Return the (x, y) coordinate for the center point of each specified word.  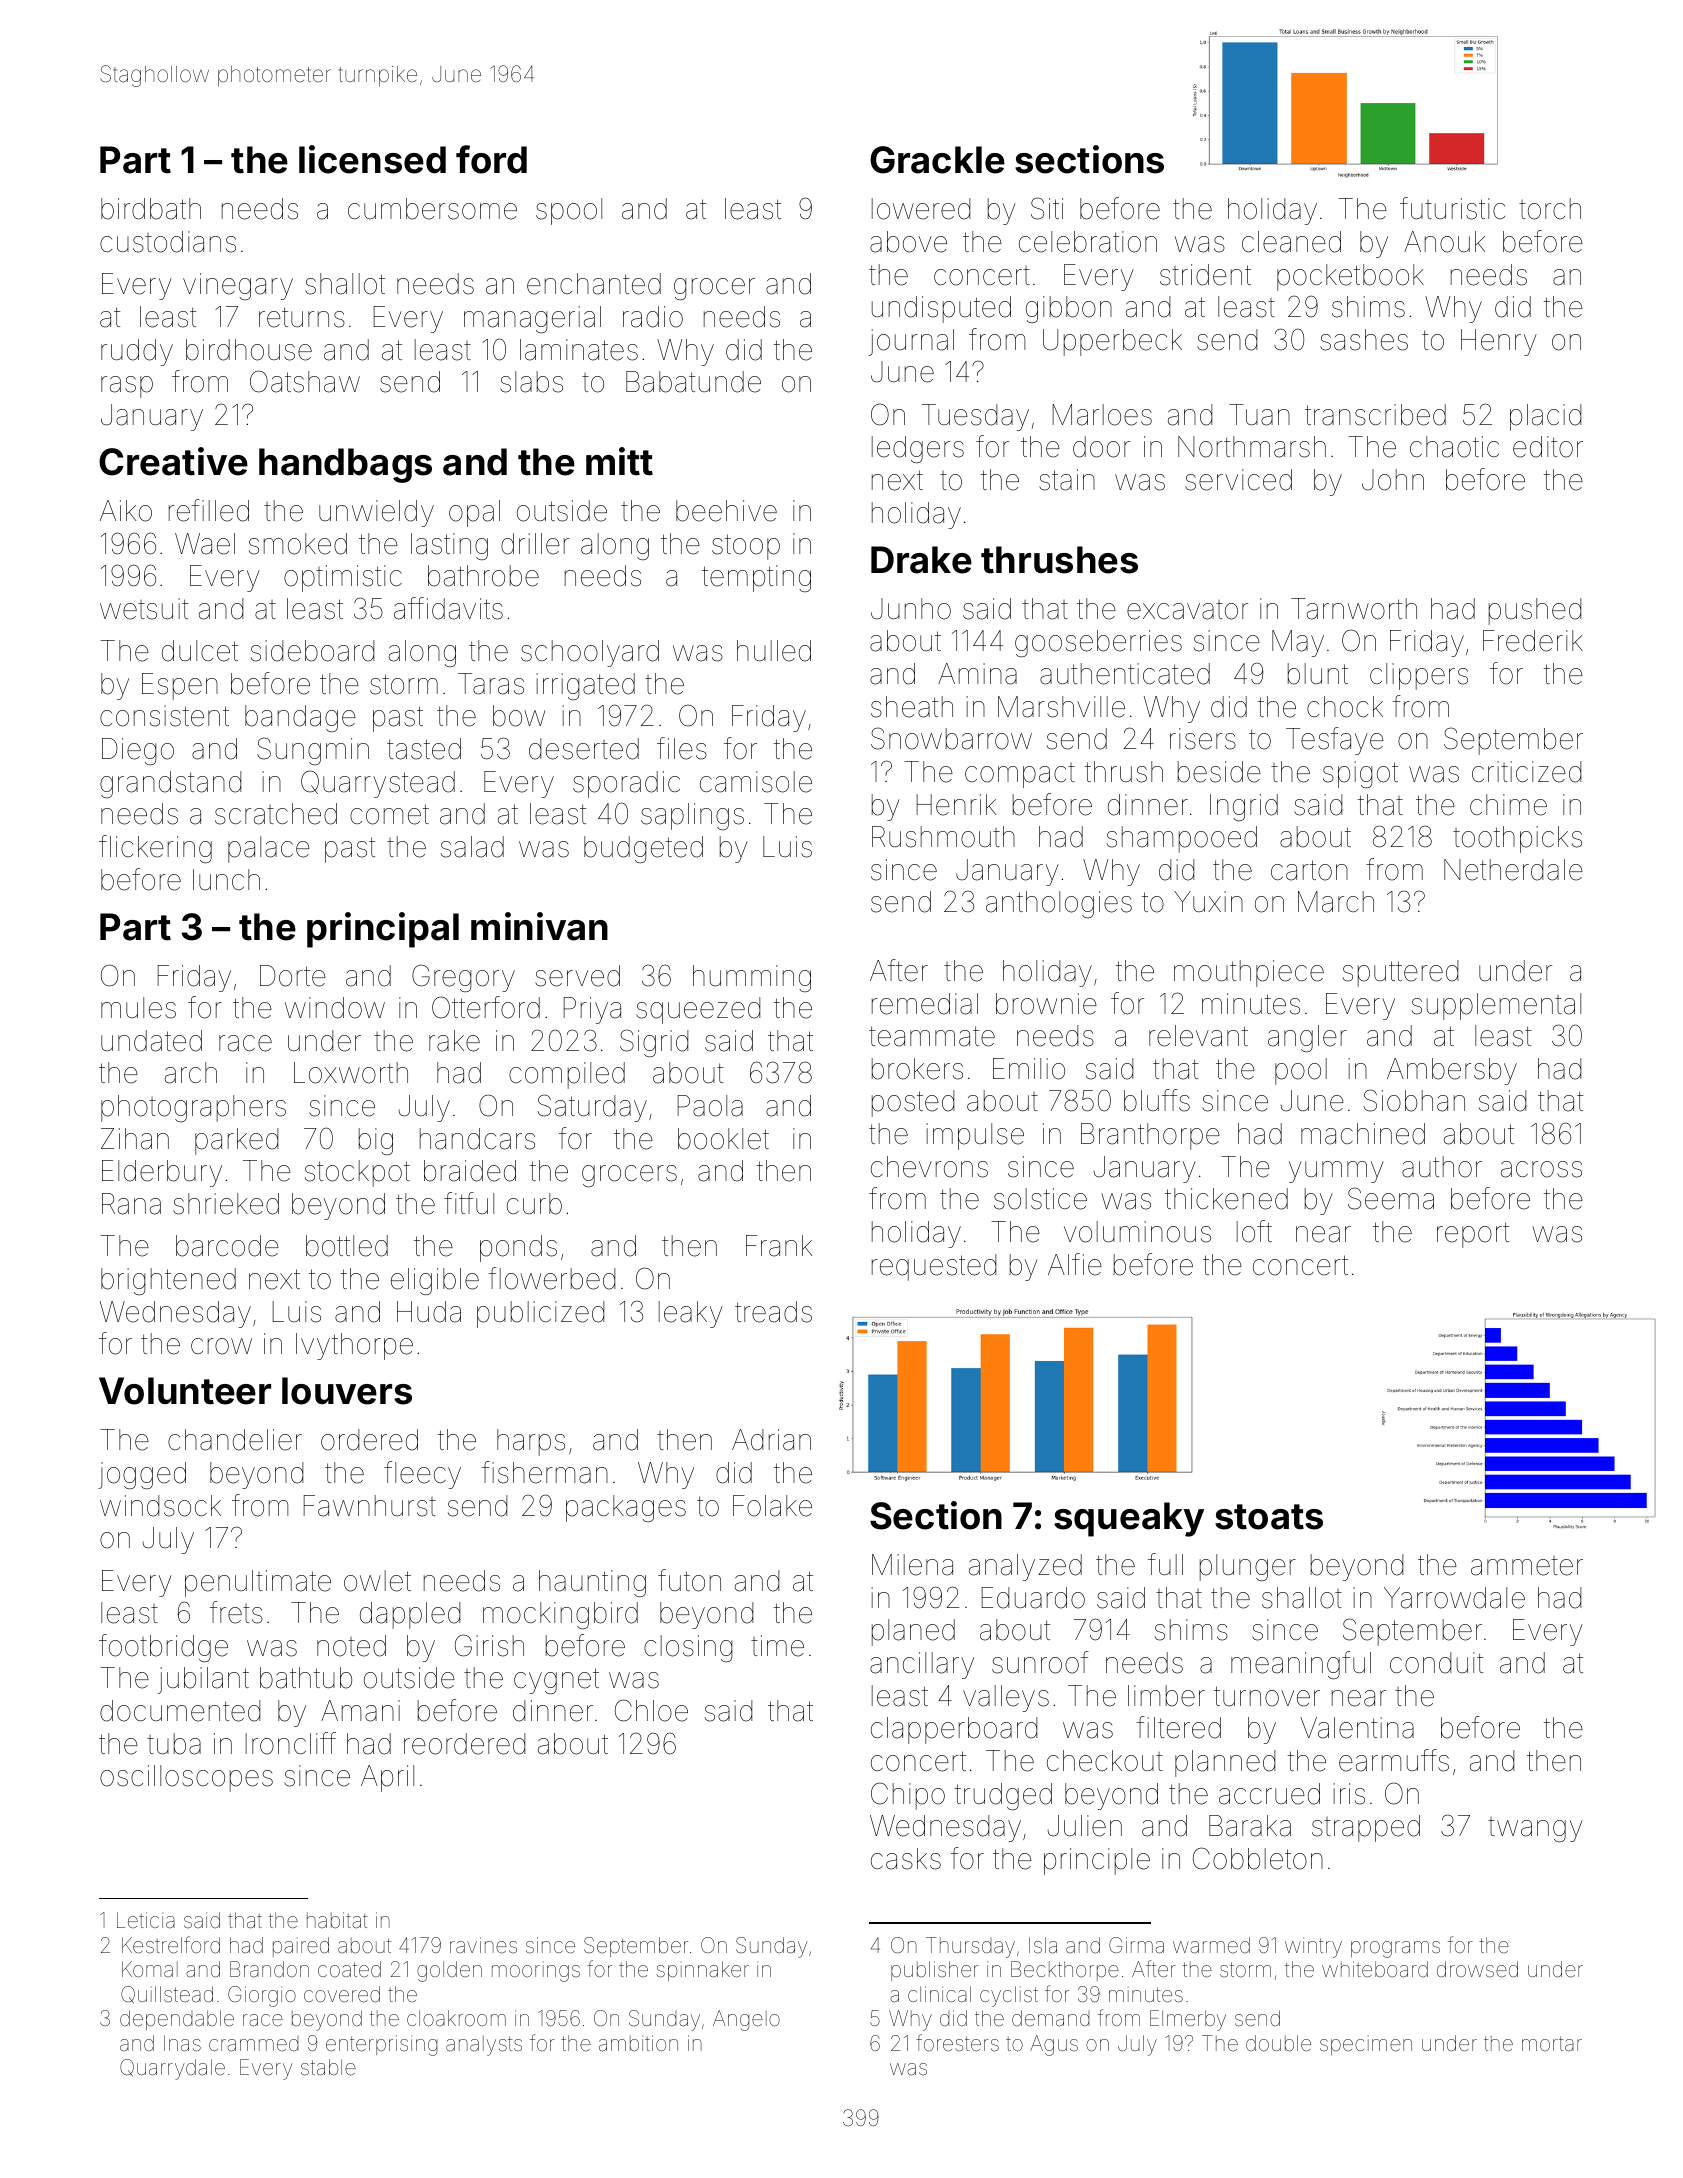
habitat (337, 1920)
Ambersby (1452, 1071)
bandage (300, 718)
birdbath (151, 209)
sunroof (1040, 1662)
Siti (1047, 208)
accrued (1269, 1794)
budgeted (643, 849)
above (908, 242)
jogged (142, 1475)
